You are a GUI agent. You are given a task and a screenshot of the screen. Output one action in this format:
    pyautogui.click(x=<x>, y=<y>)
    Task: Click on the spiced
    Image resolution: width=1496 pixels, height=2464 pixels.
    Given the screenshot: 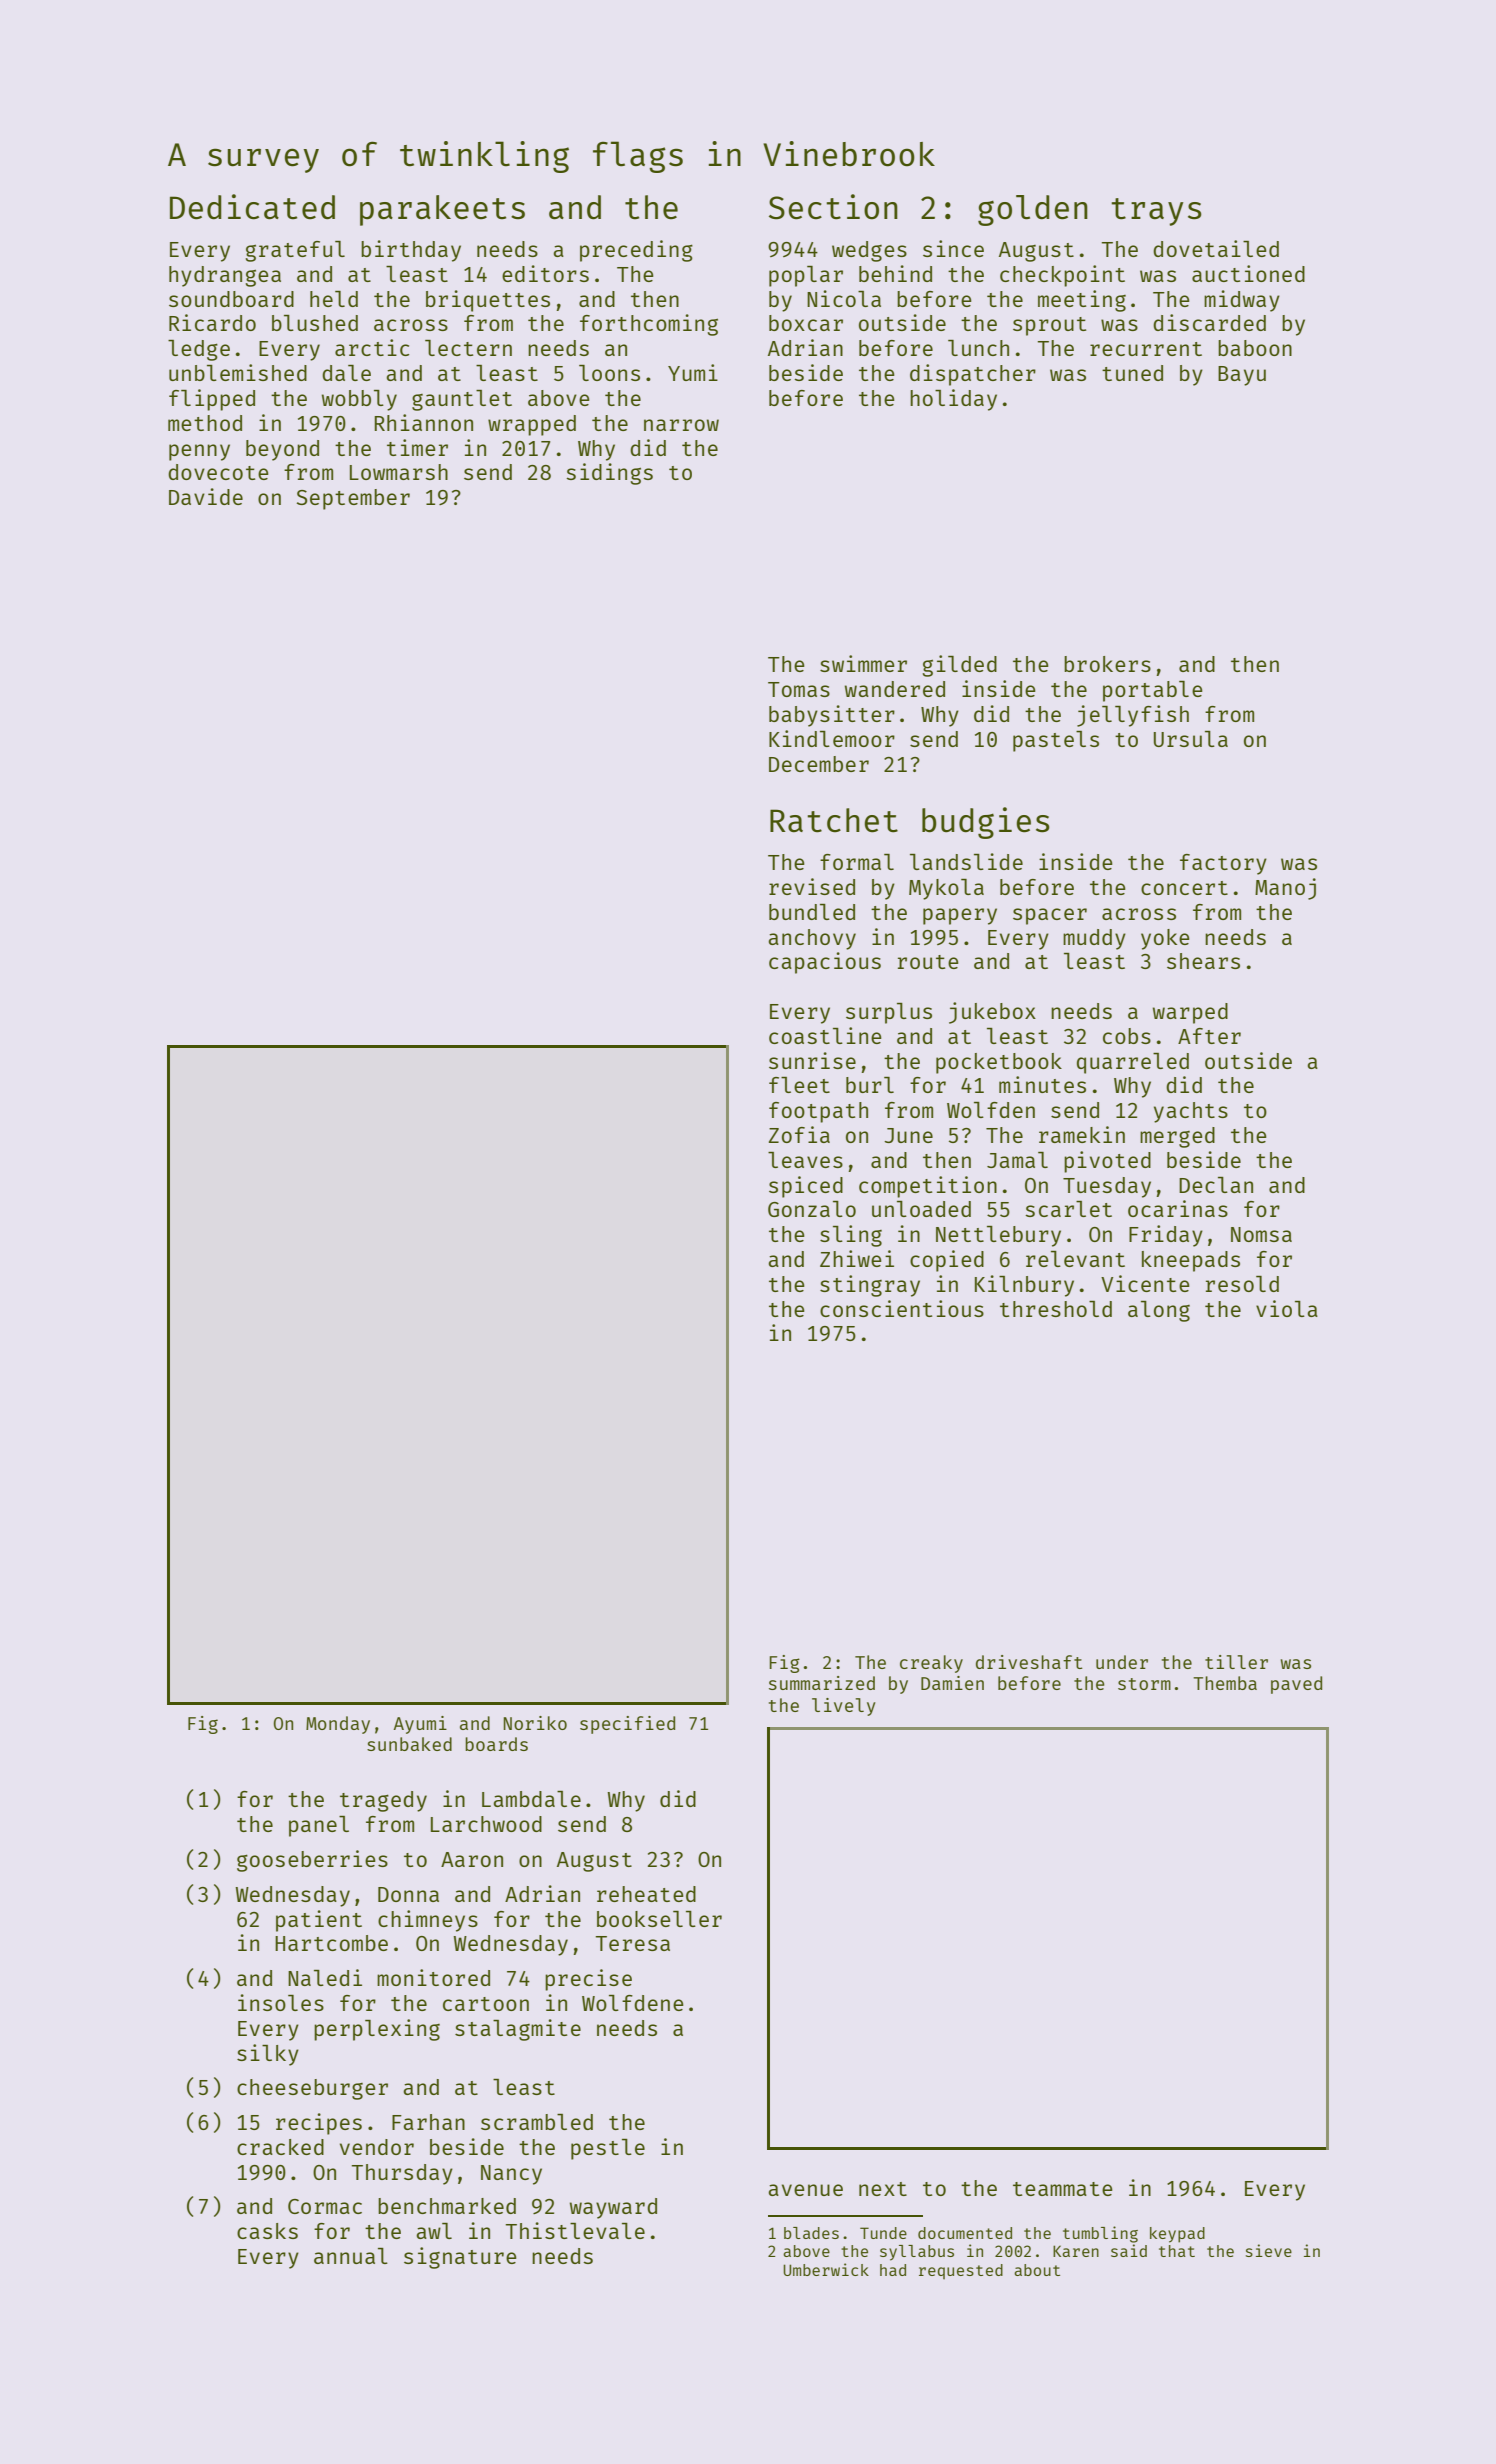 What is the action you would take?
    pyautogui.click(x=806, y=1187)
